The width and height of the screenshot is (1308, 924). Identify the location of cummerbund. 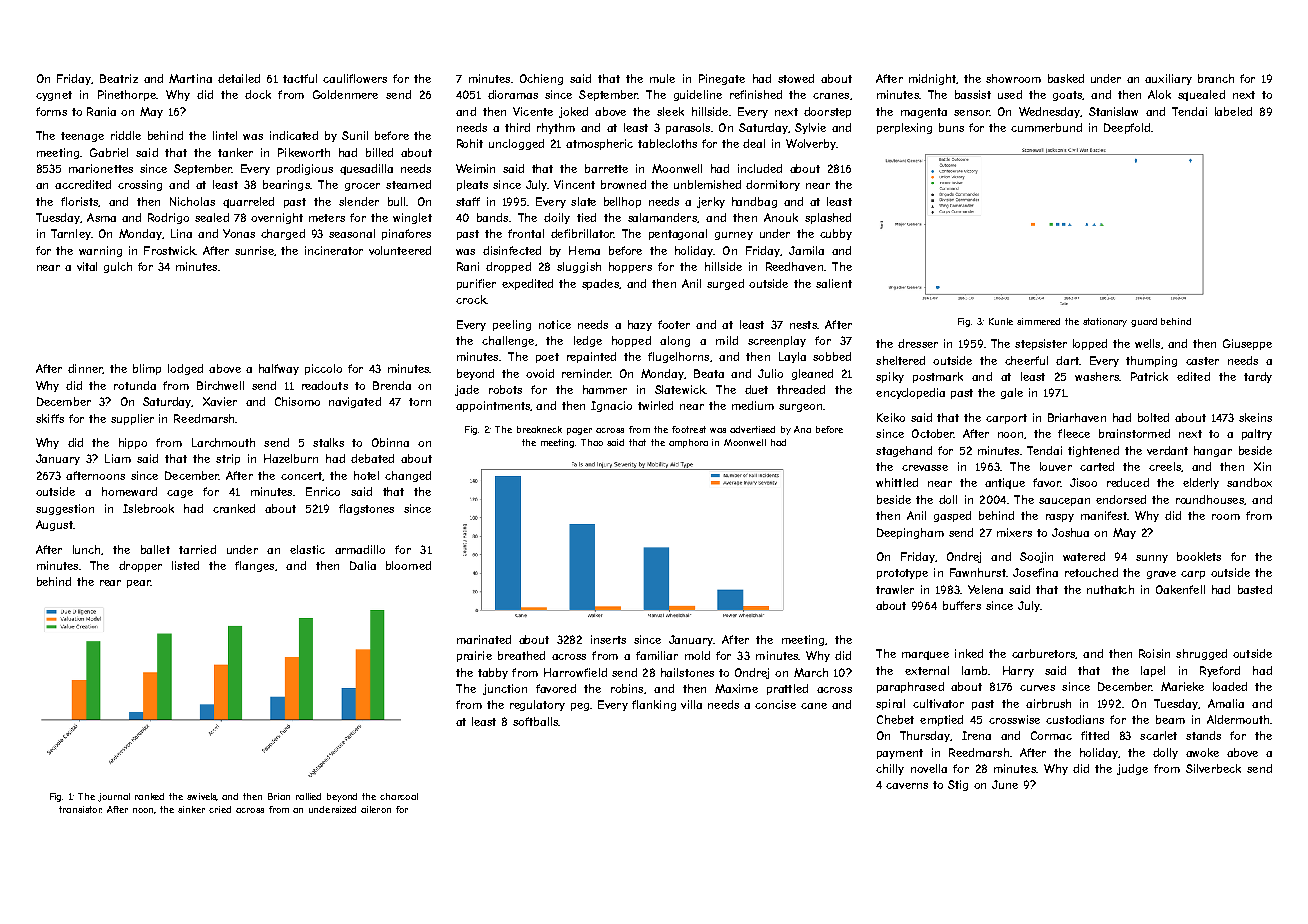
(1046, 127).
